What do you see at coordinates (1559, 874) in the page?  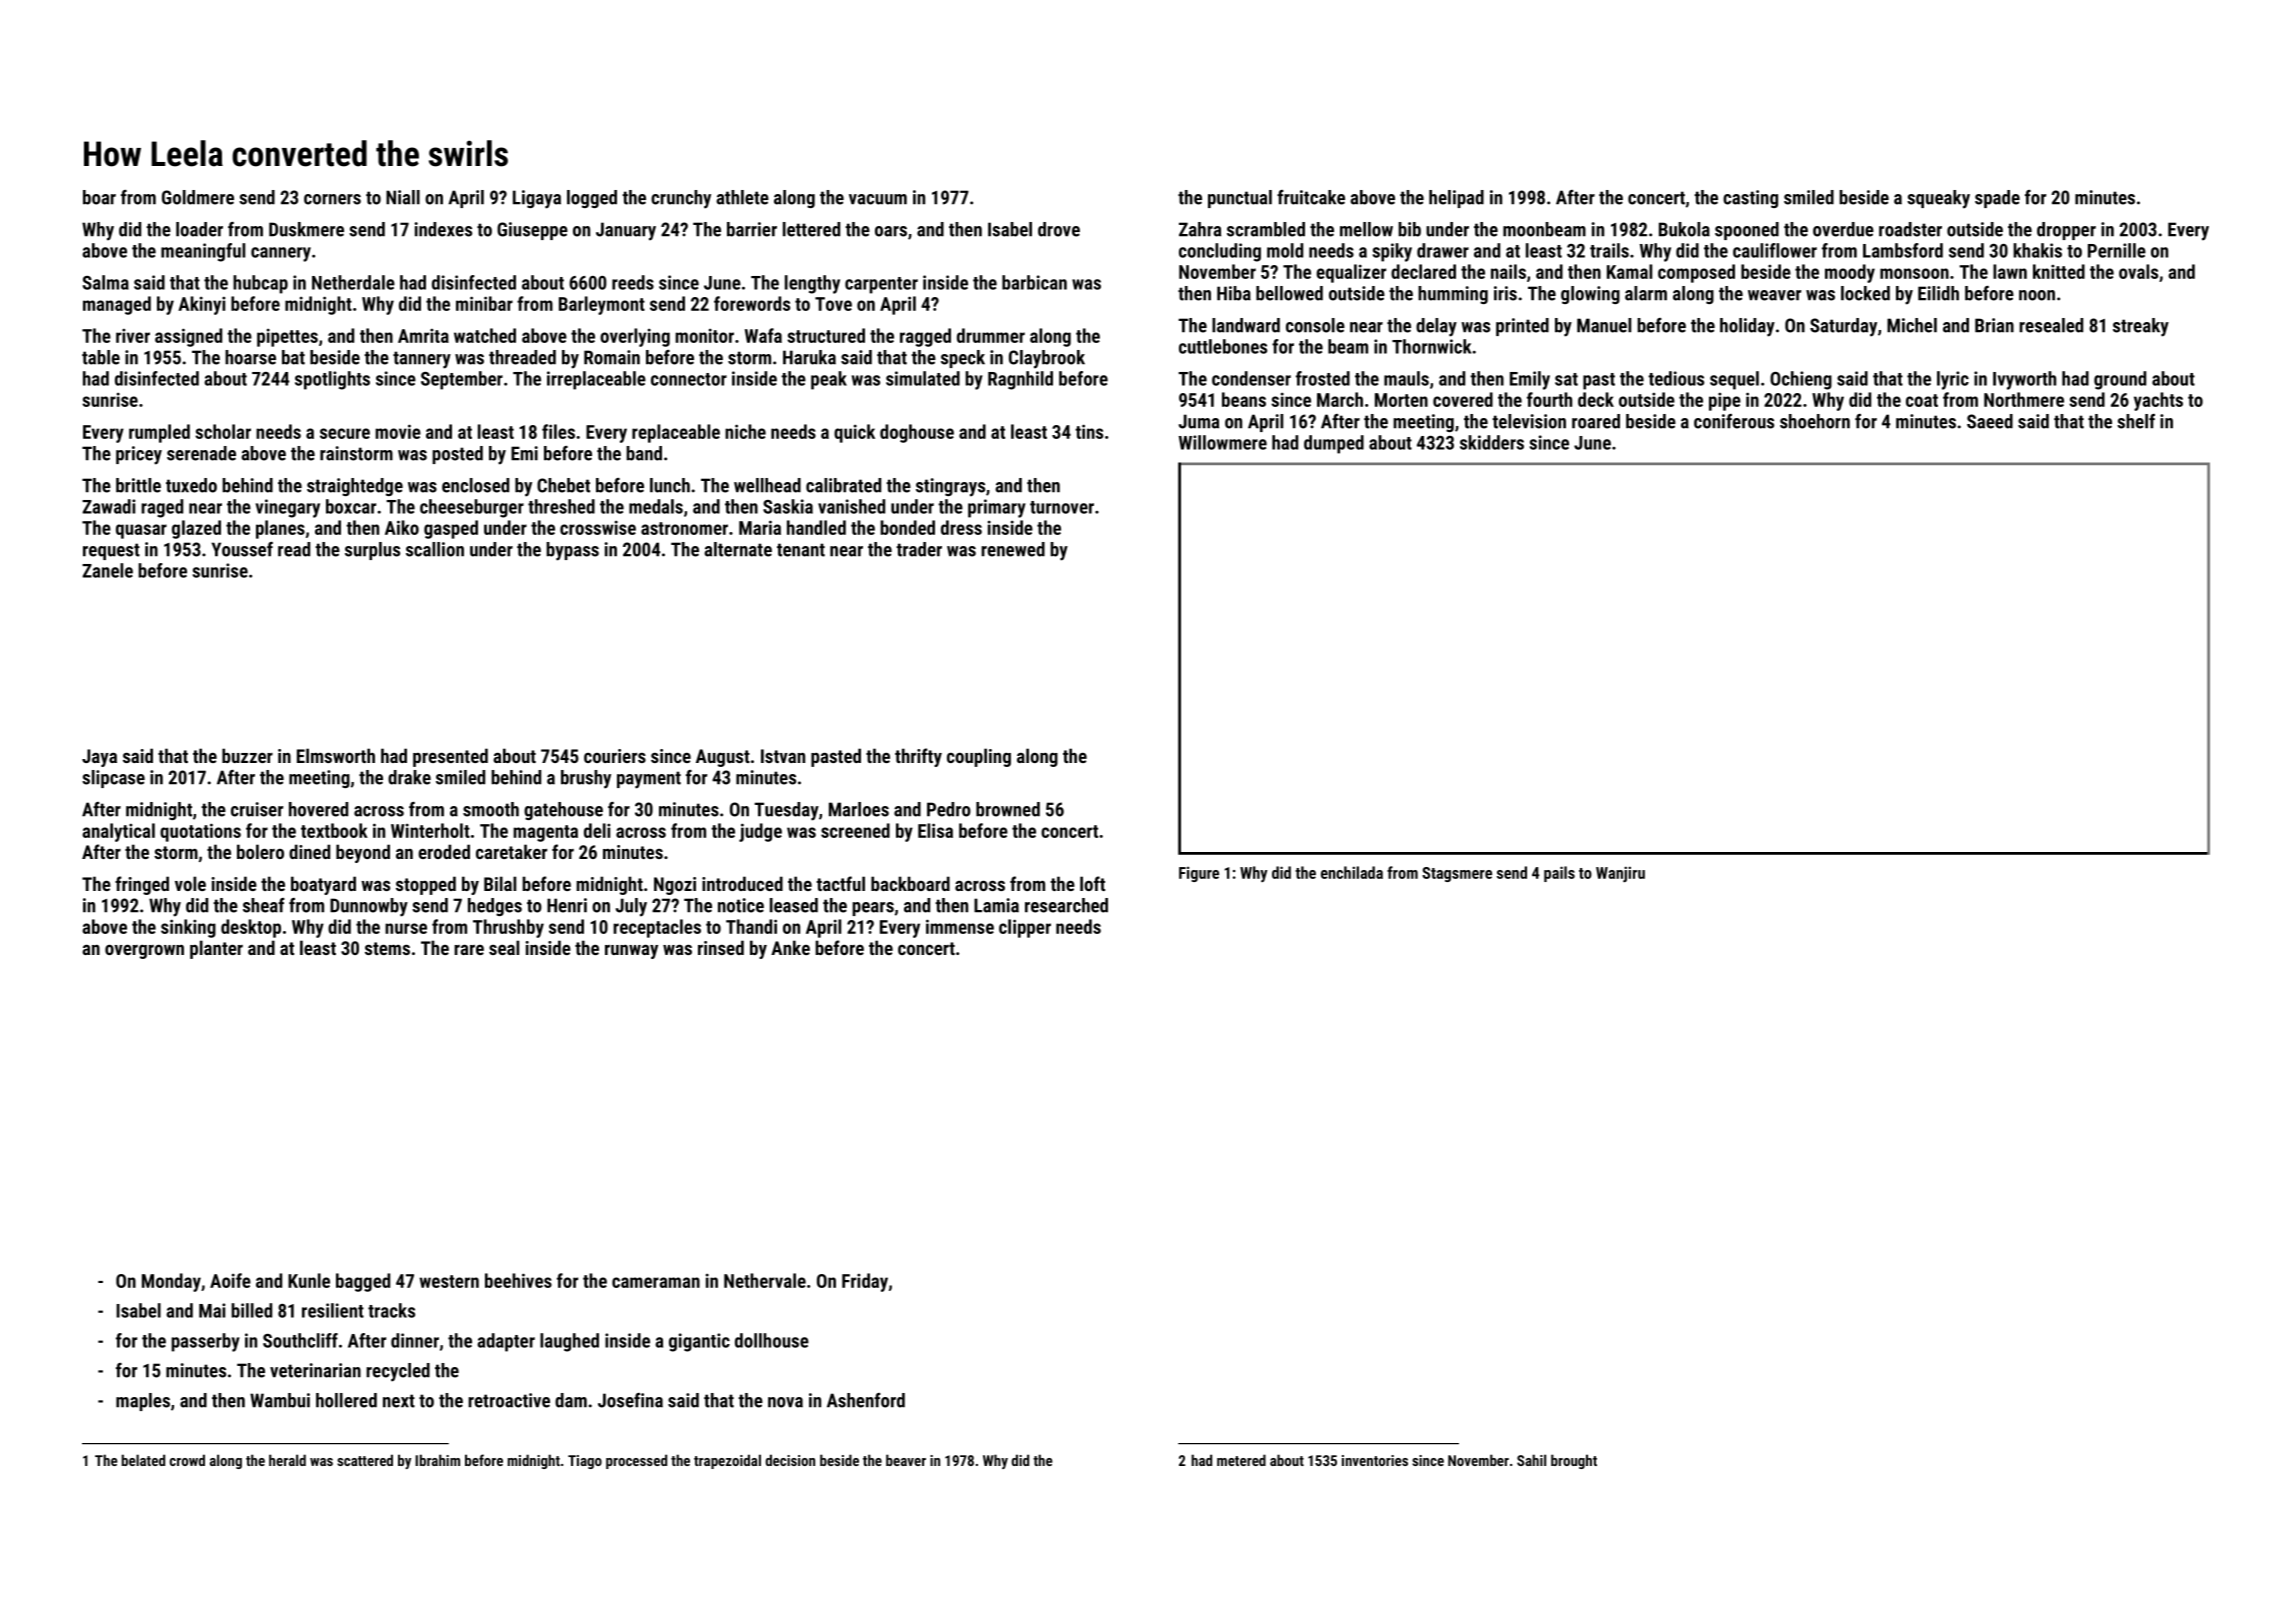 I see `pails` at bounding box center [1559, 874].
